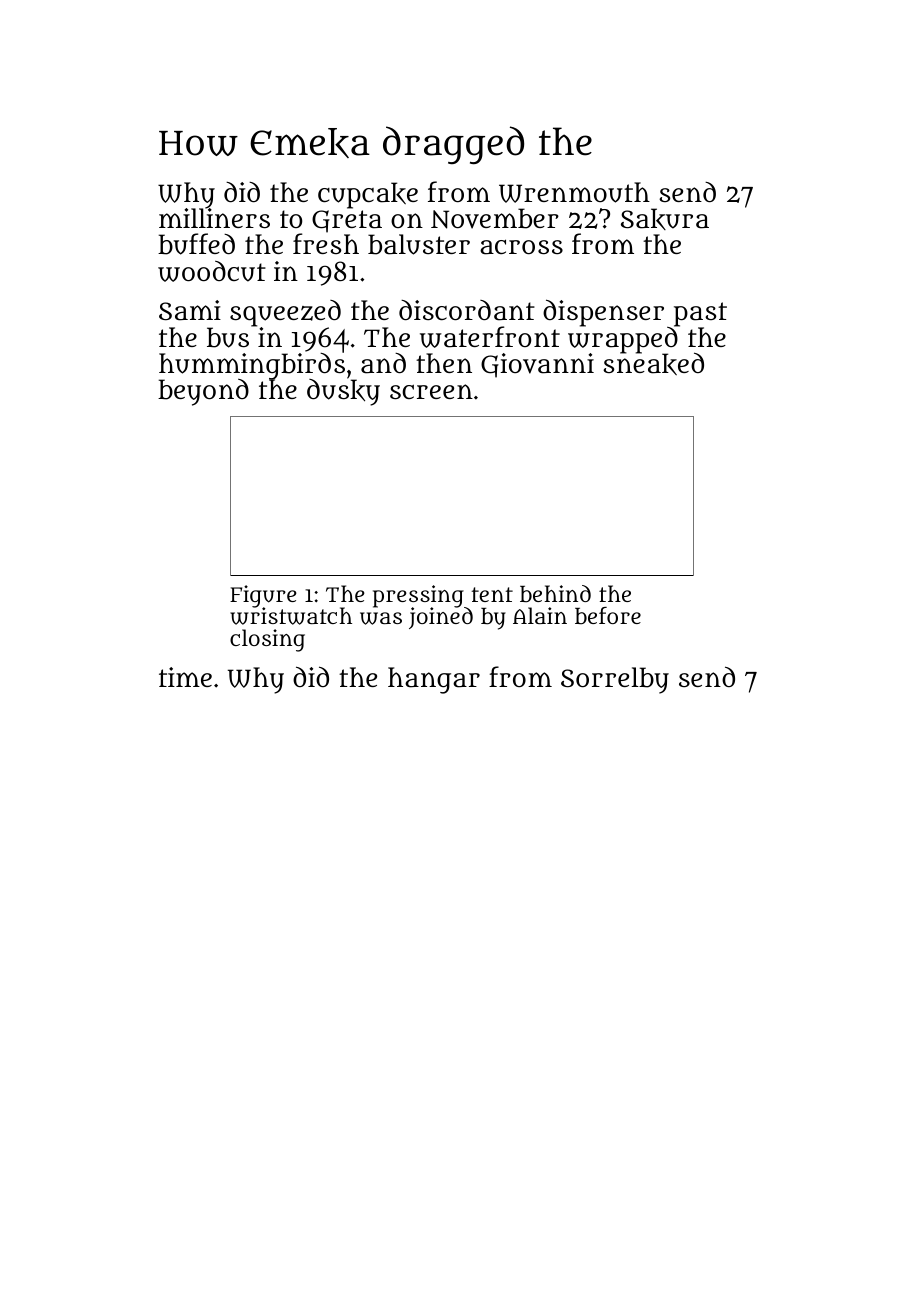  Describe the element at coordinates (555, 593) in the screenshot. I see `behind` at that location.
